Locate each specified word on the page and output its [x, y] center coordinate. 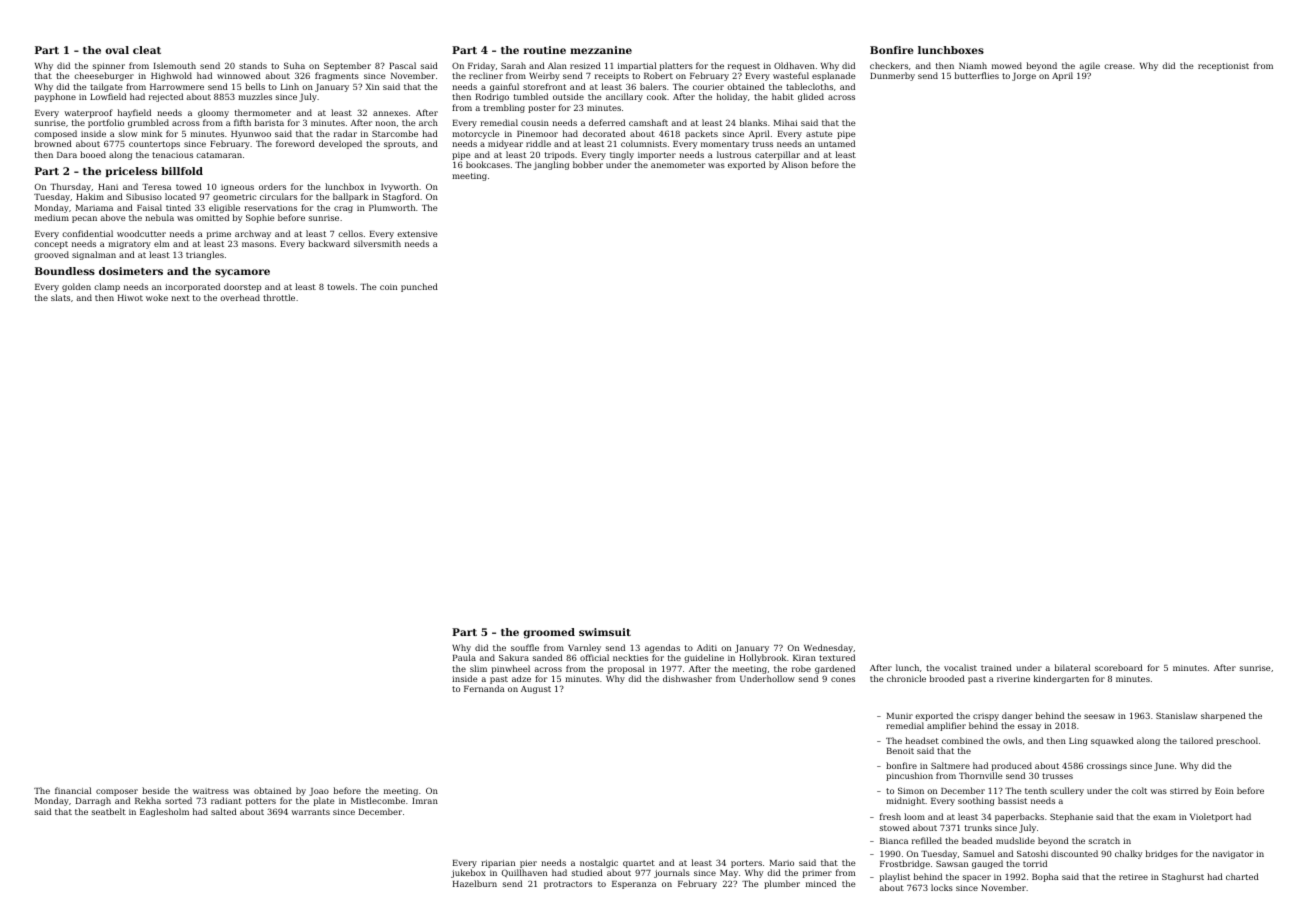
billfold [182, 171]
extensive [417, 234]
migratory [129, 245]
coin [388, 287]
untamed [836, 143]
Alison [795, 164]
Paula [464, 657]
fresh [890, 816]
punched [419, 287]
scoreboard [1119, 667]
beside [156, 790]
